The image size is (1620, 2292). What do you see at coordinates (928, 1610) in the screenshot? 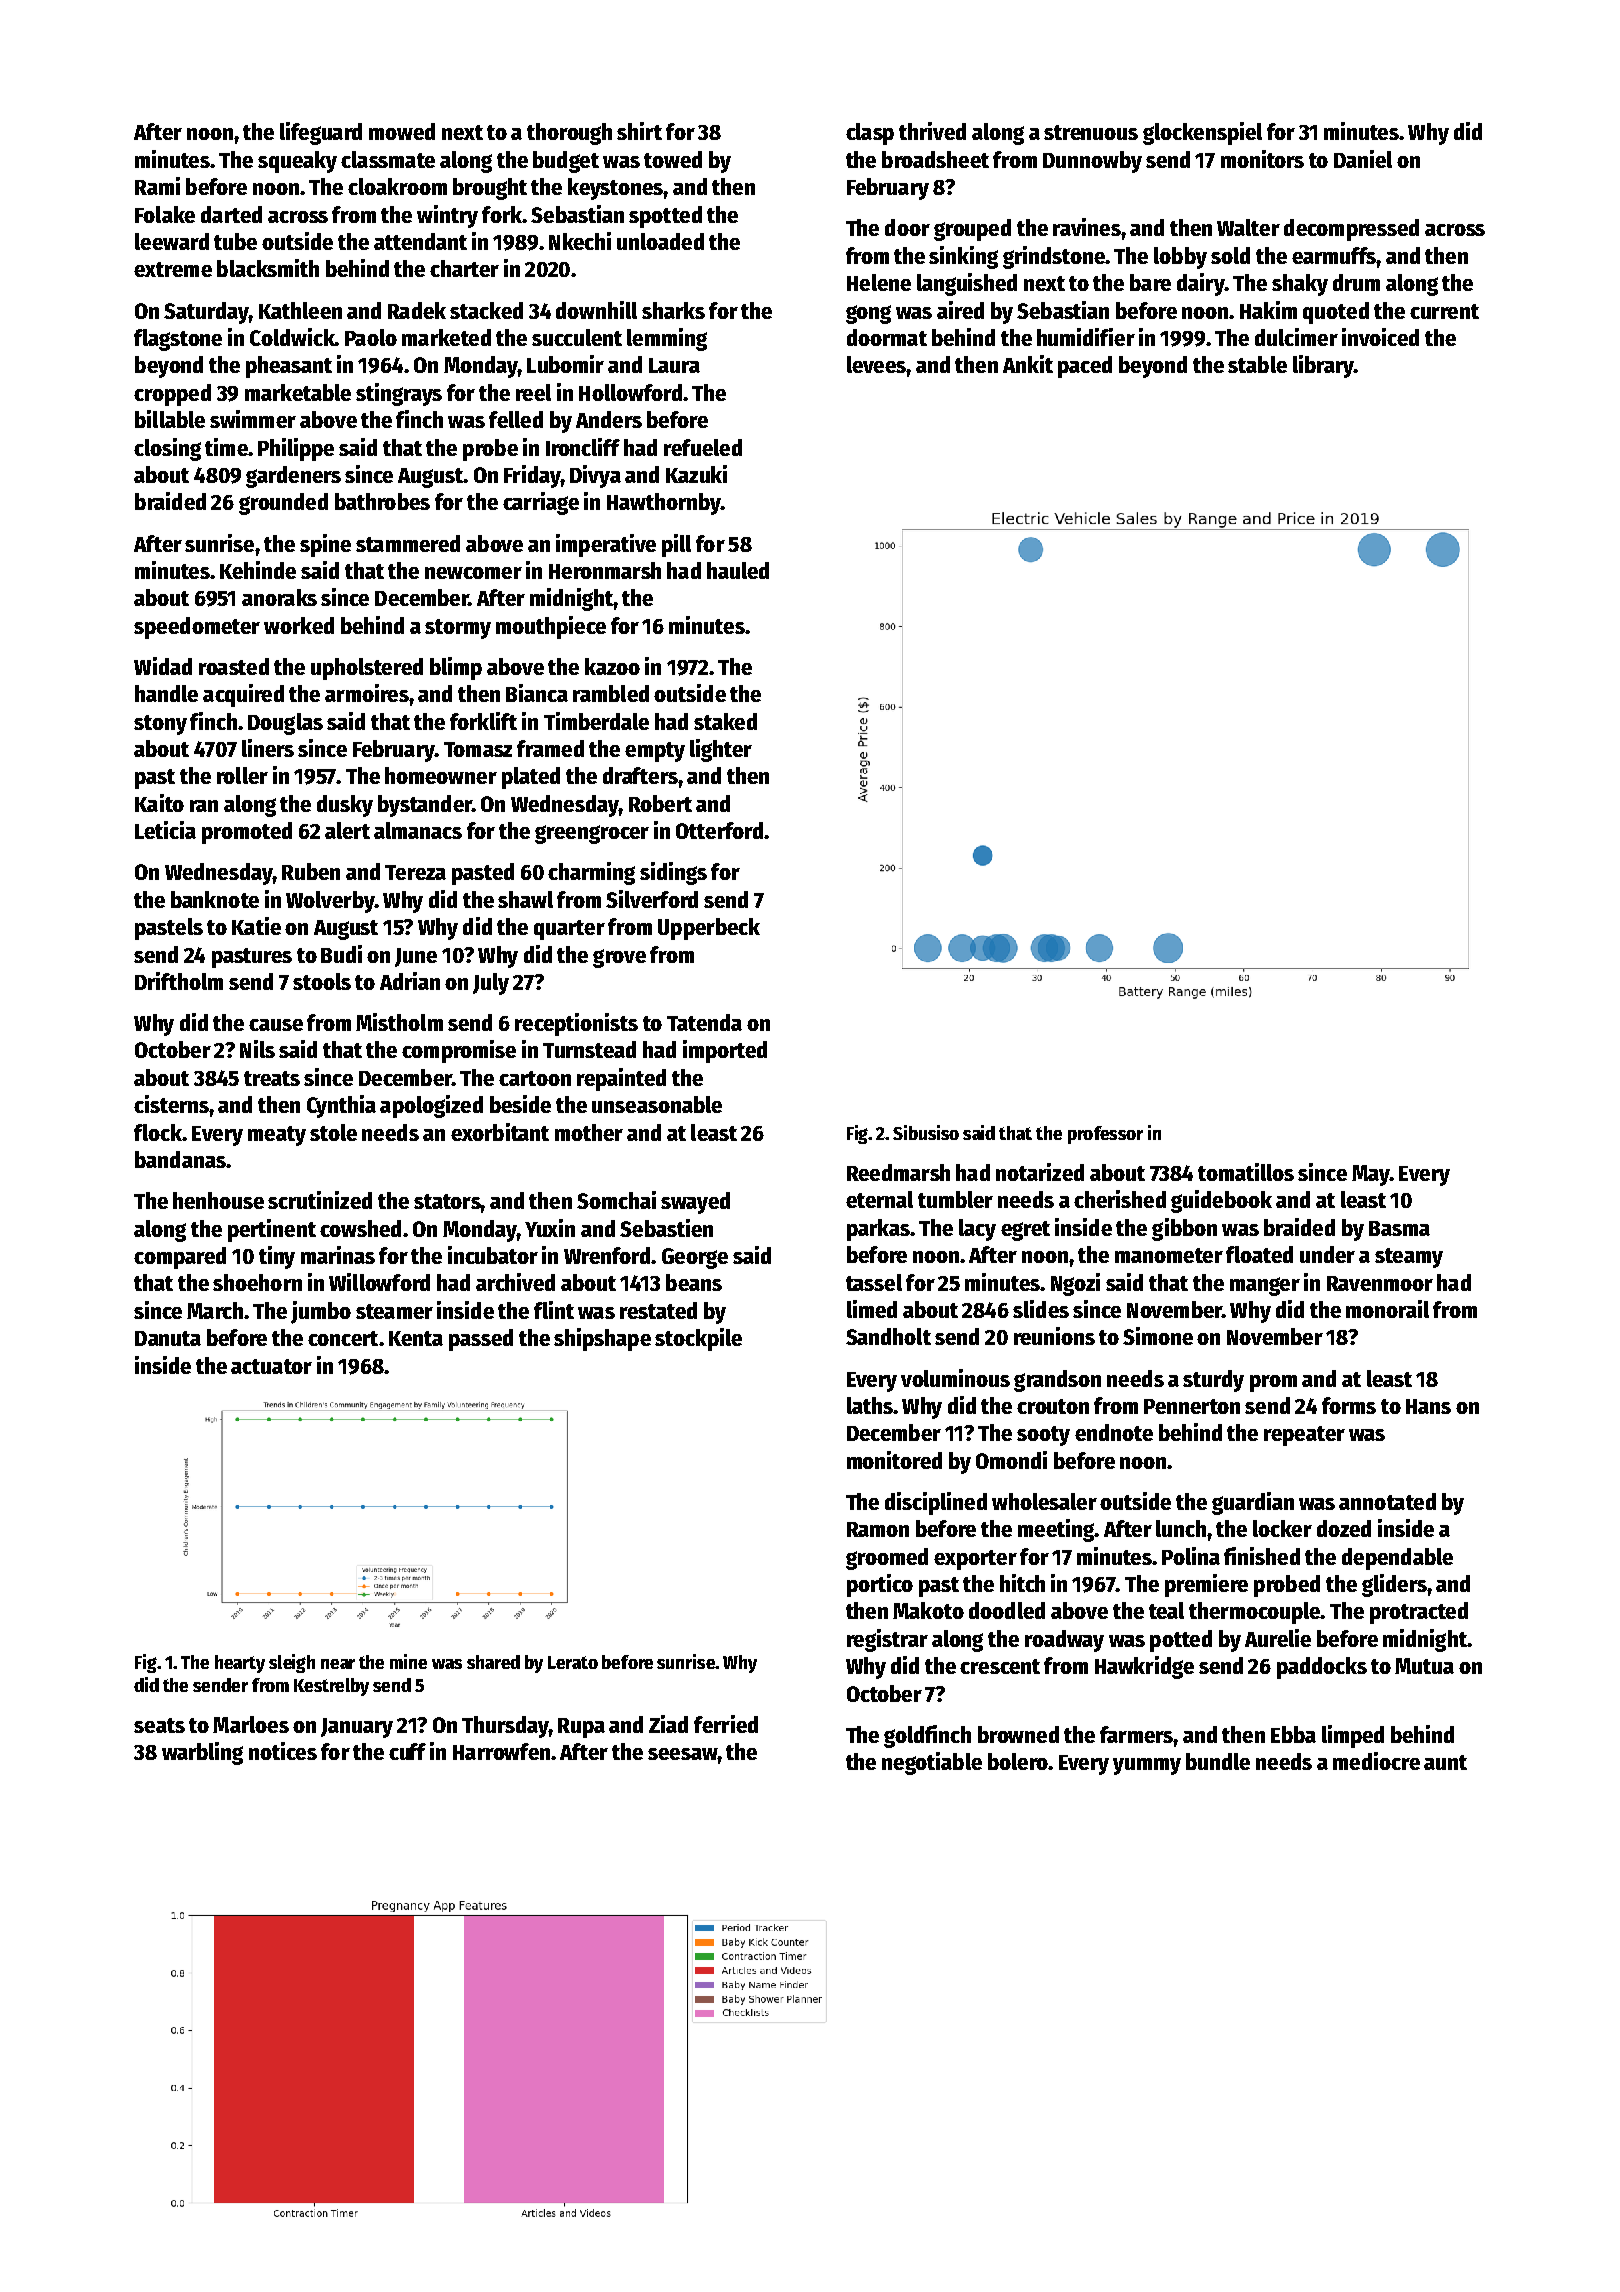
I see `Makoto` at bounding box center [928, 1610].
